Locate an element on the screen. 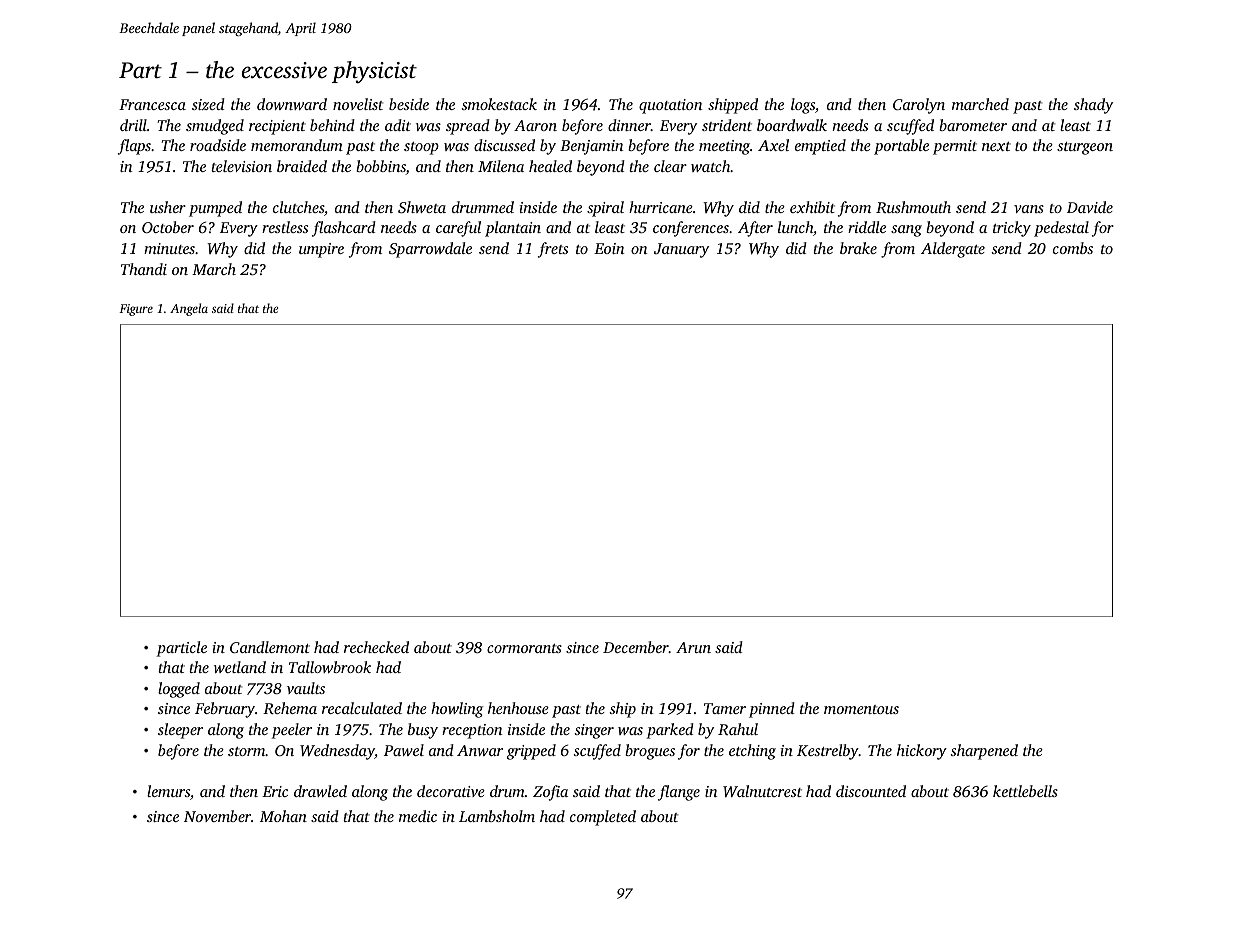 The height and width of the screenshot is (952, 1233). Francesca is located at coordinates (152, 104).
